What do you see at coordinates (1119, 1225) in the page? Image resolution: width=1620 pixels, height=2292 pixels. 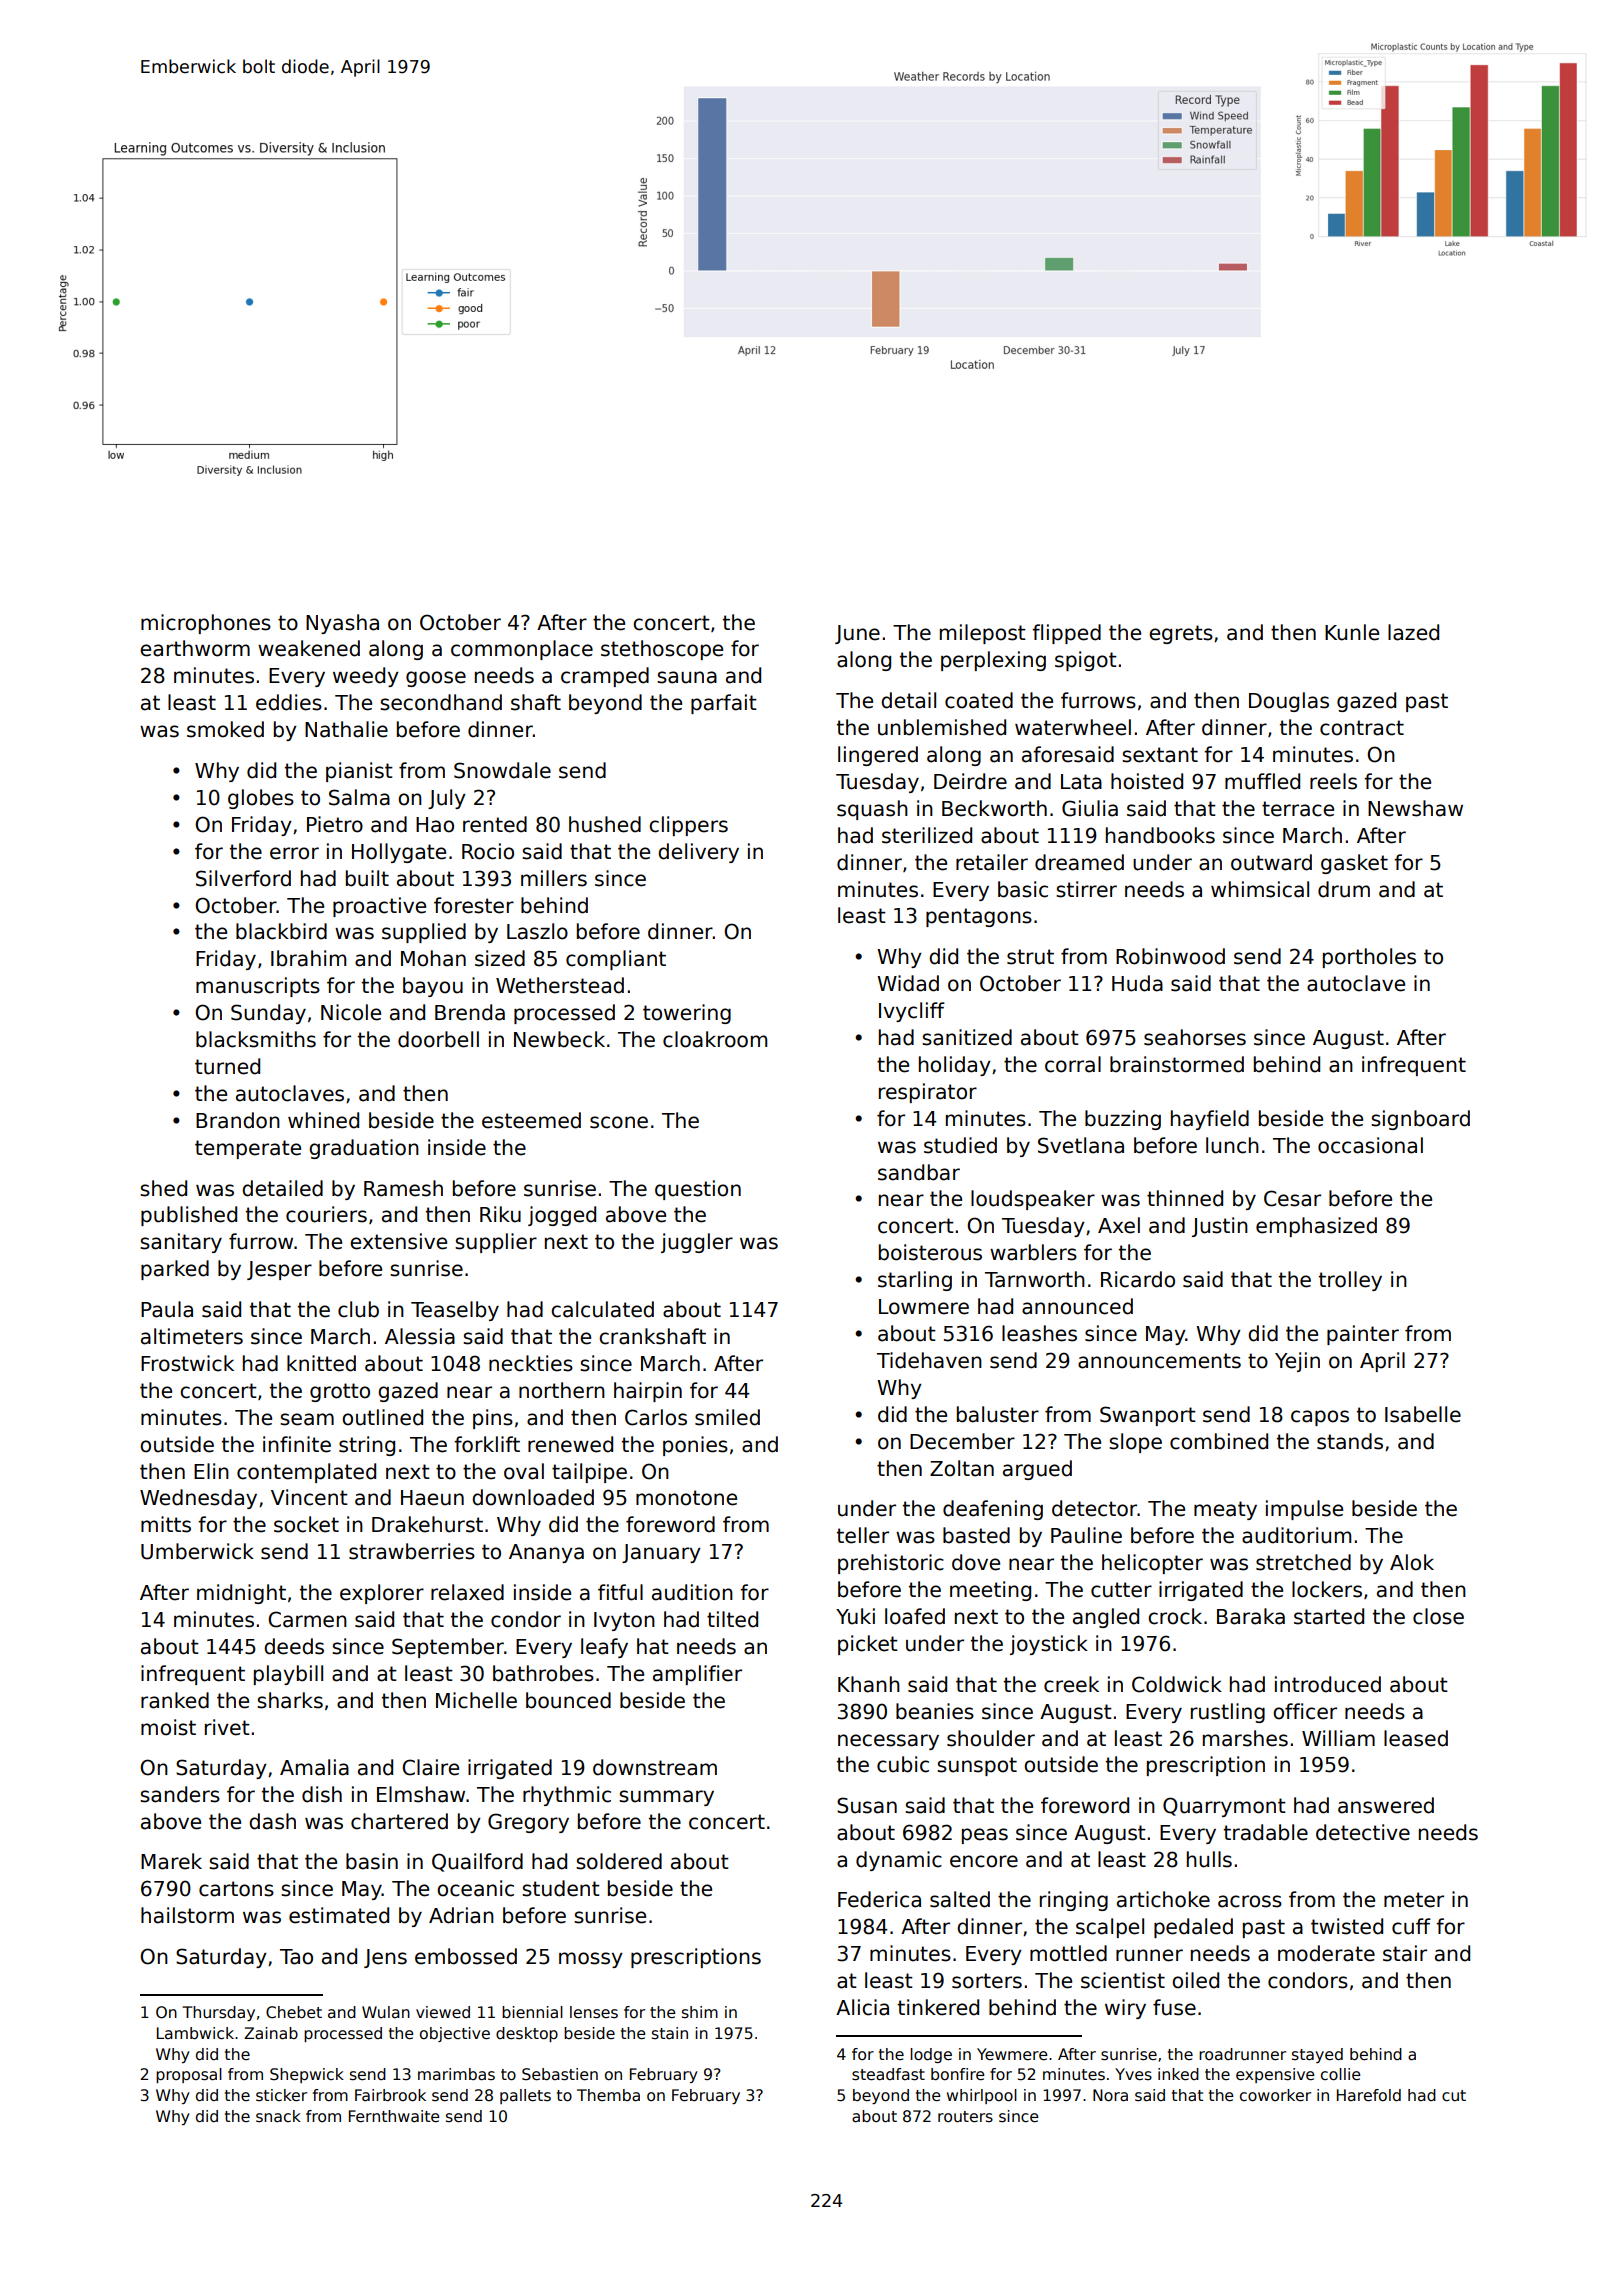 I see `Axel` at bounding box center [1119, 1225].
